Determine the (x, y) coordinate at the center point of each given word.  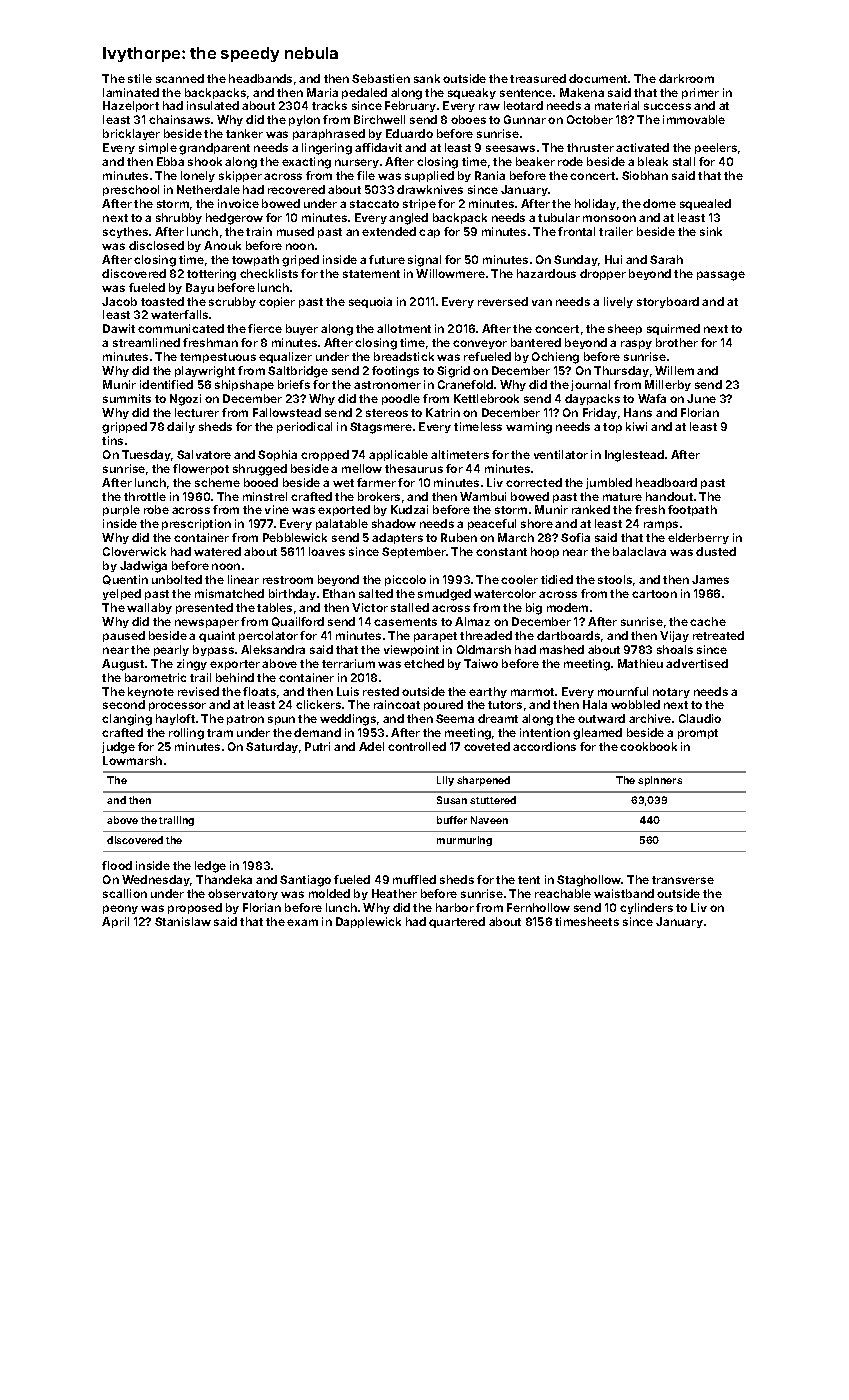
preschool (131, 190)
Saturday (272, 747)
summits (127, 398)
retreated (718, 635)
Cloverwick (134, 551)
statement (371, 274)
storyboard (668, 302)
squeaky (472, 93)
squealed (705, 204)
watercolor (505, 593)
